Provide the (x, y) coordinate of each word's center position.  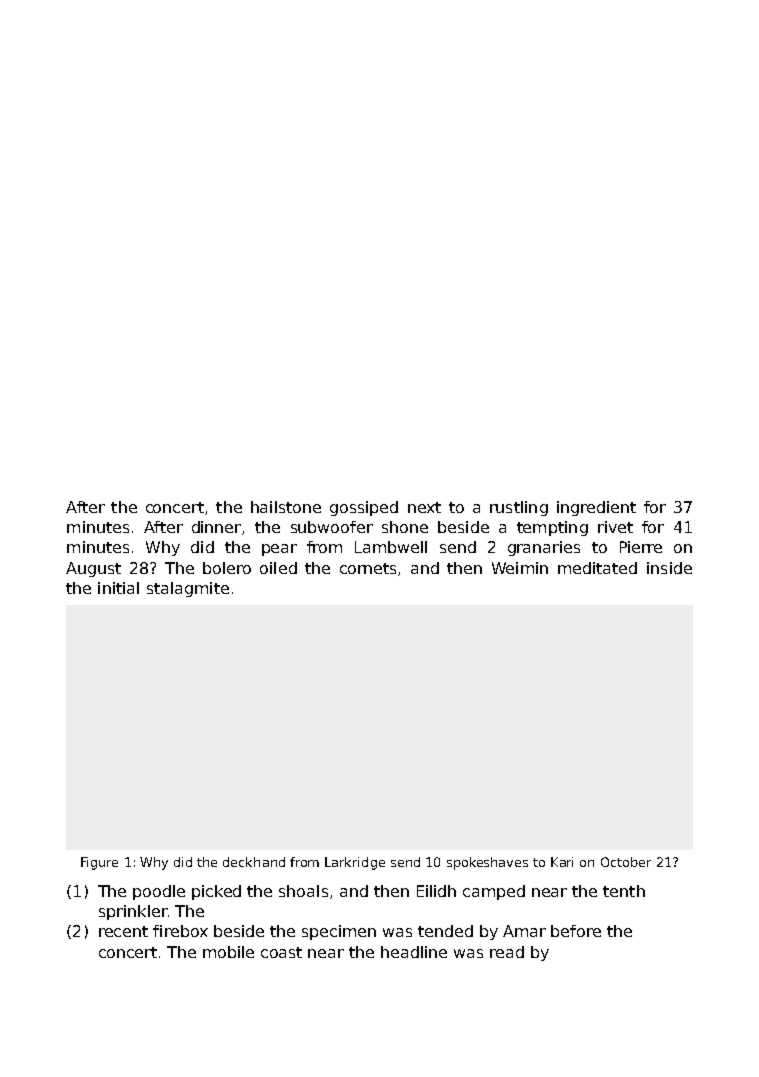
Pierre (641, 547)
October (626, 862)
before (576, 931)
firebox (180, 931)
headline (414, 952)
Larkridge (355, 863)
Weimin (520, 568)
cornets (368, 568)
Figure (99, 863)
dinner (216, 527)
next (424, 507)
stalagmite (188, 589)
